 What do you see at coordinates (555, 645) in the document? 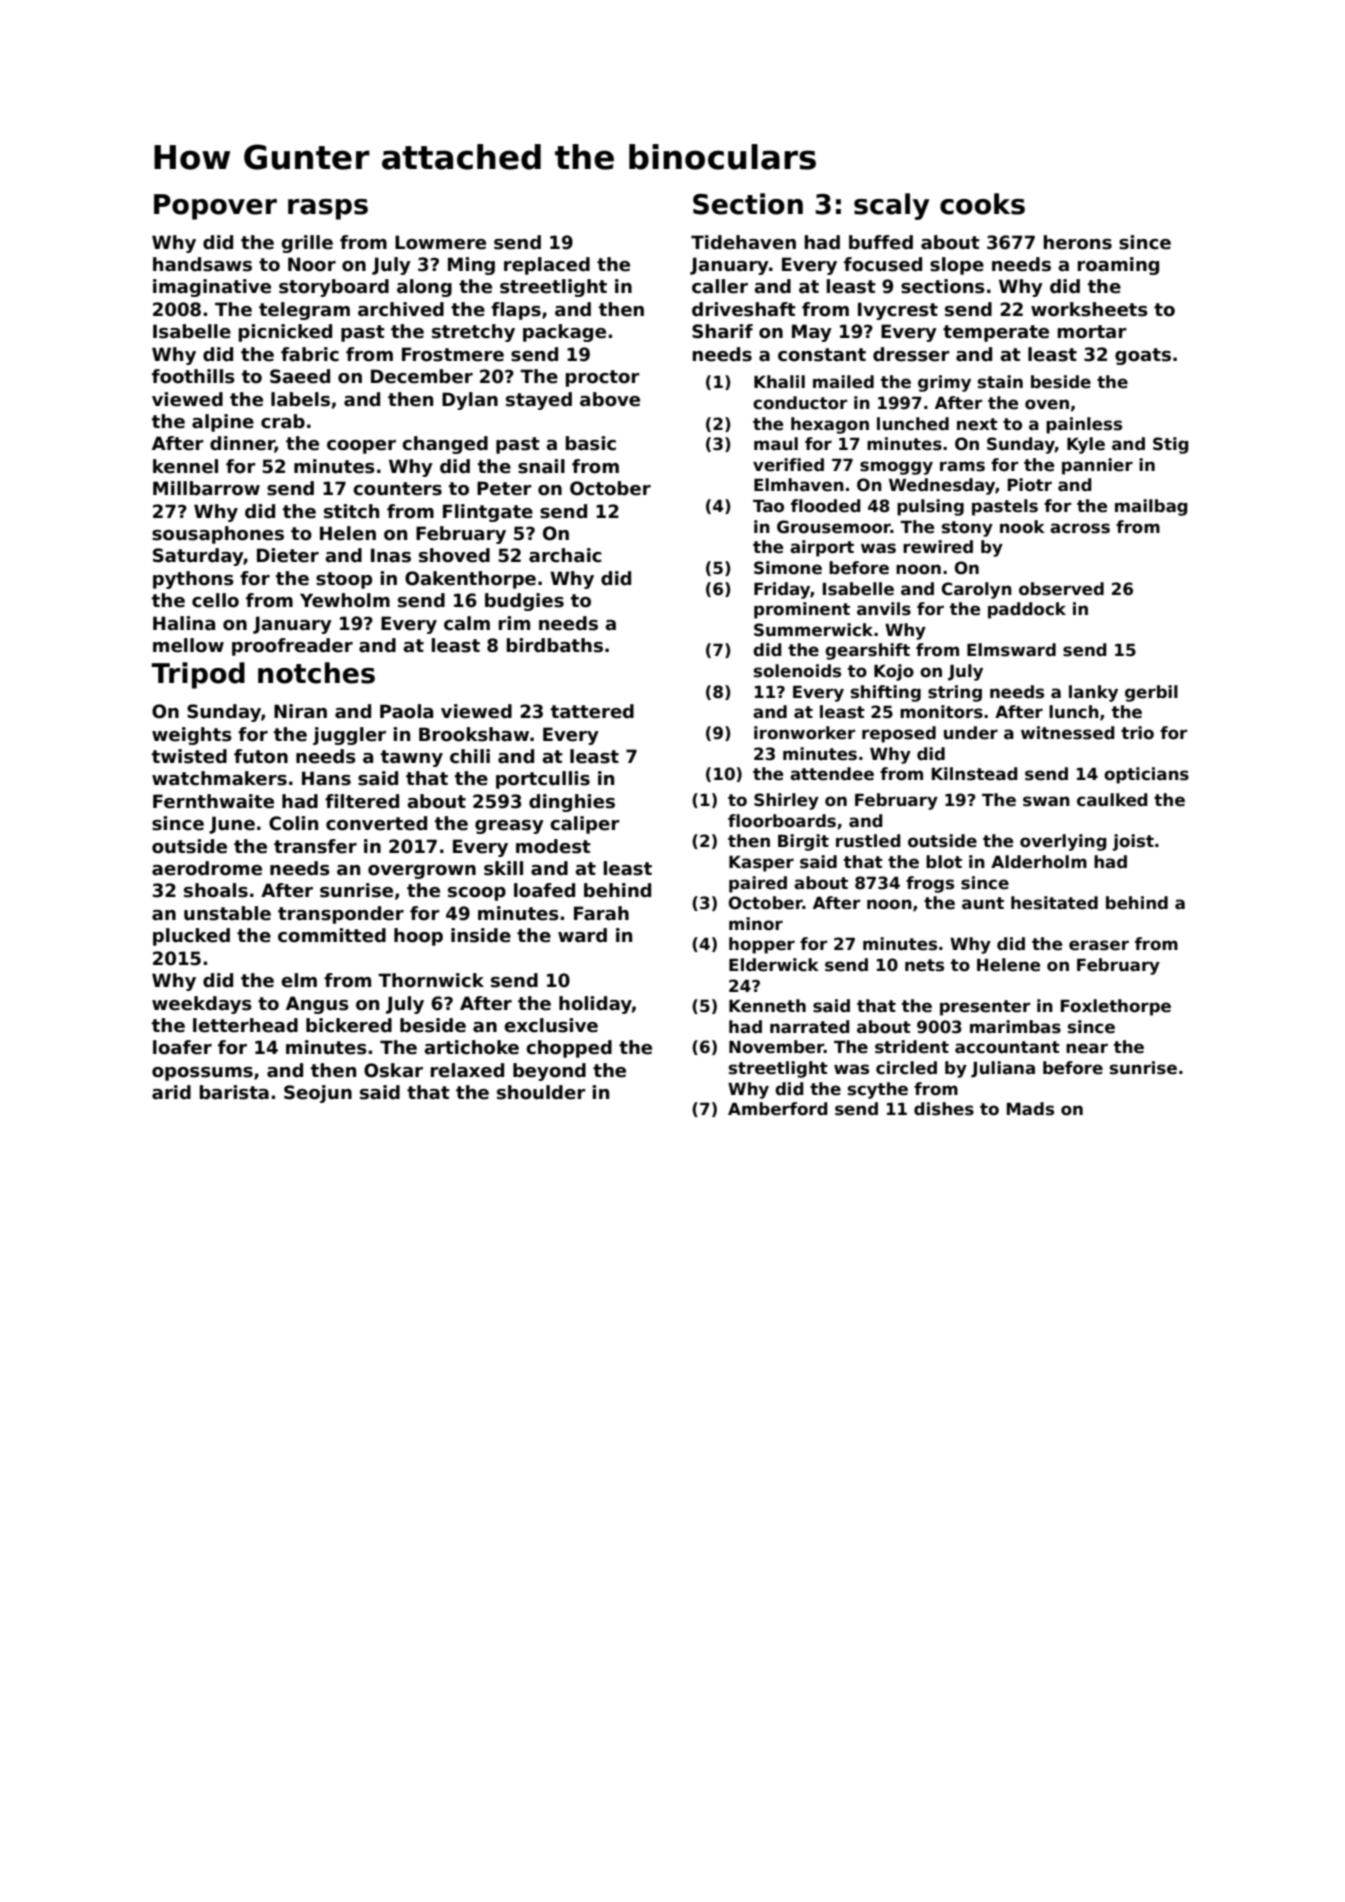
I see `birdbaths` at bounding box center [555, 645].
